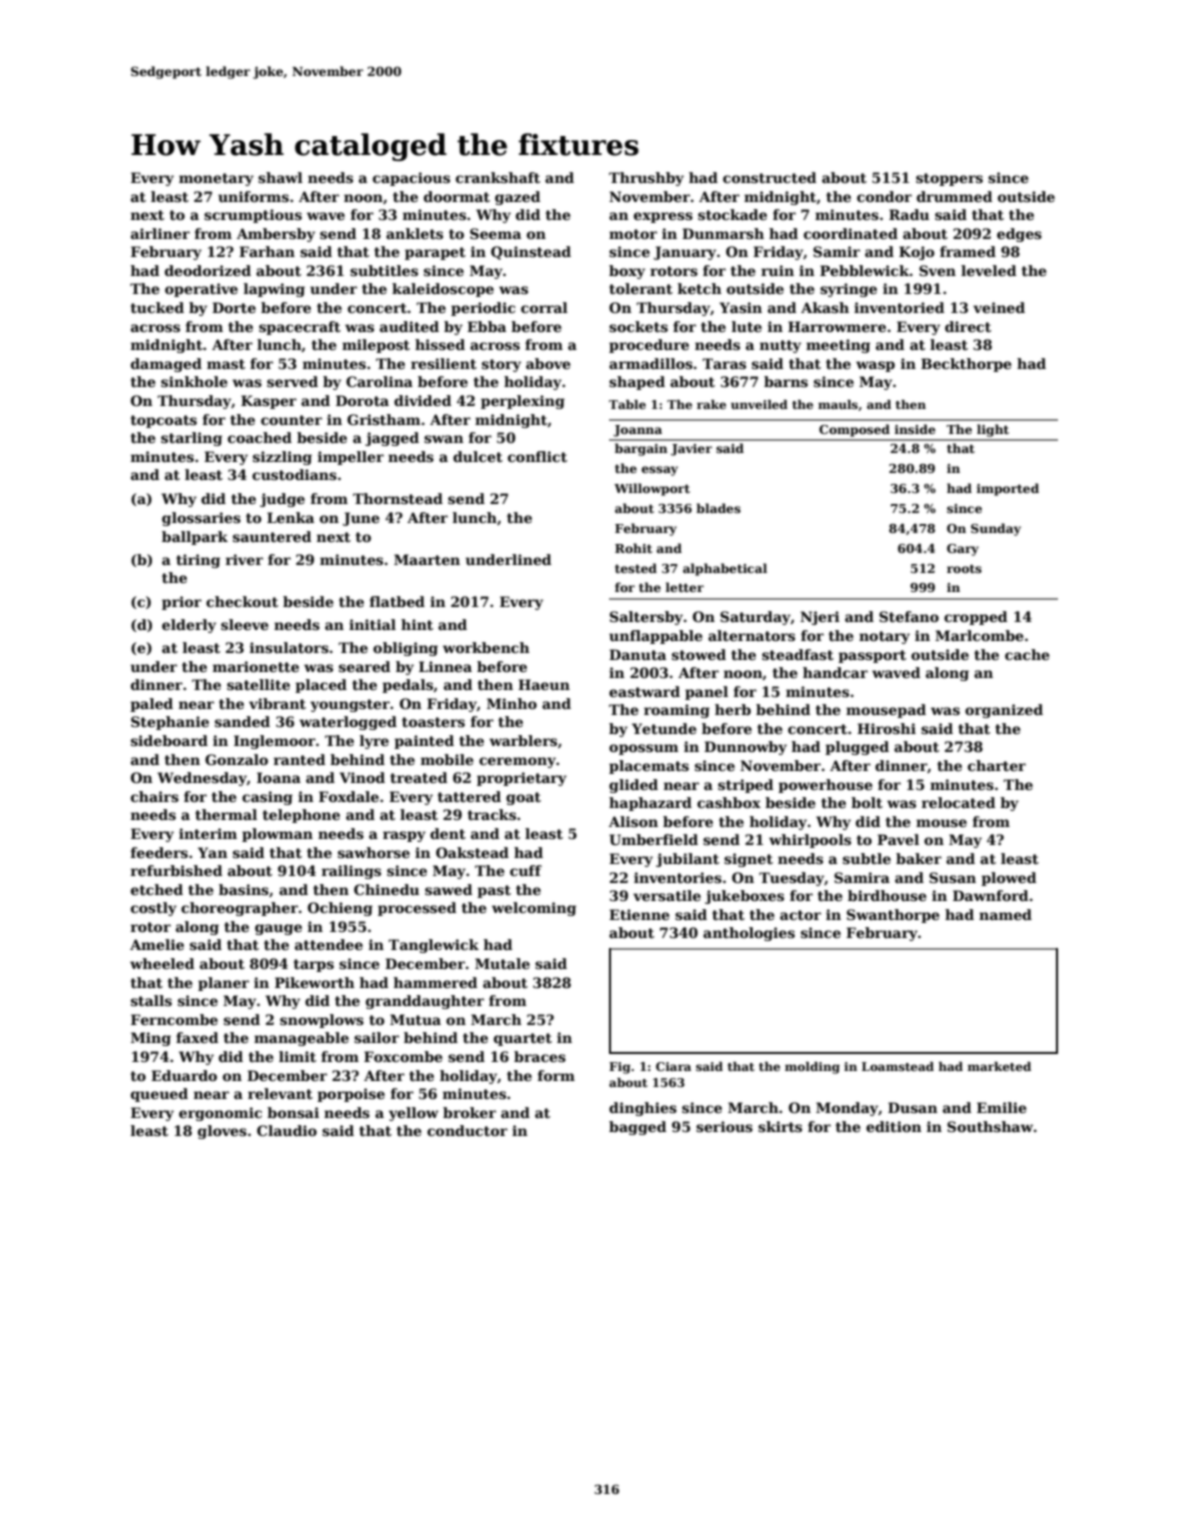 The width and height of the page is (1188, 1538). What do you see at coordinates (646, 618) in the page?
I see `Saltersby` at bounding box center [646, 618].
